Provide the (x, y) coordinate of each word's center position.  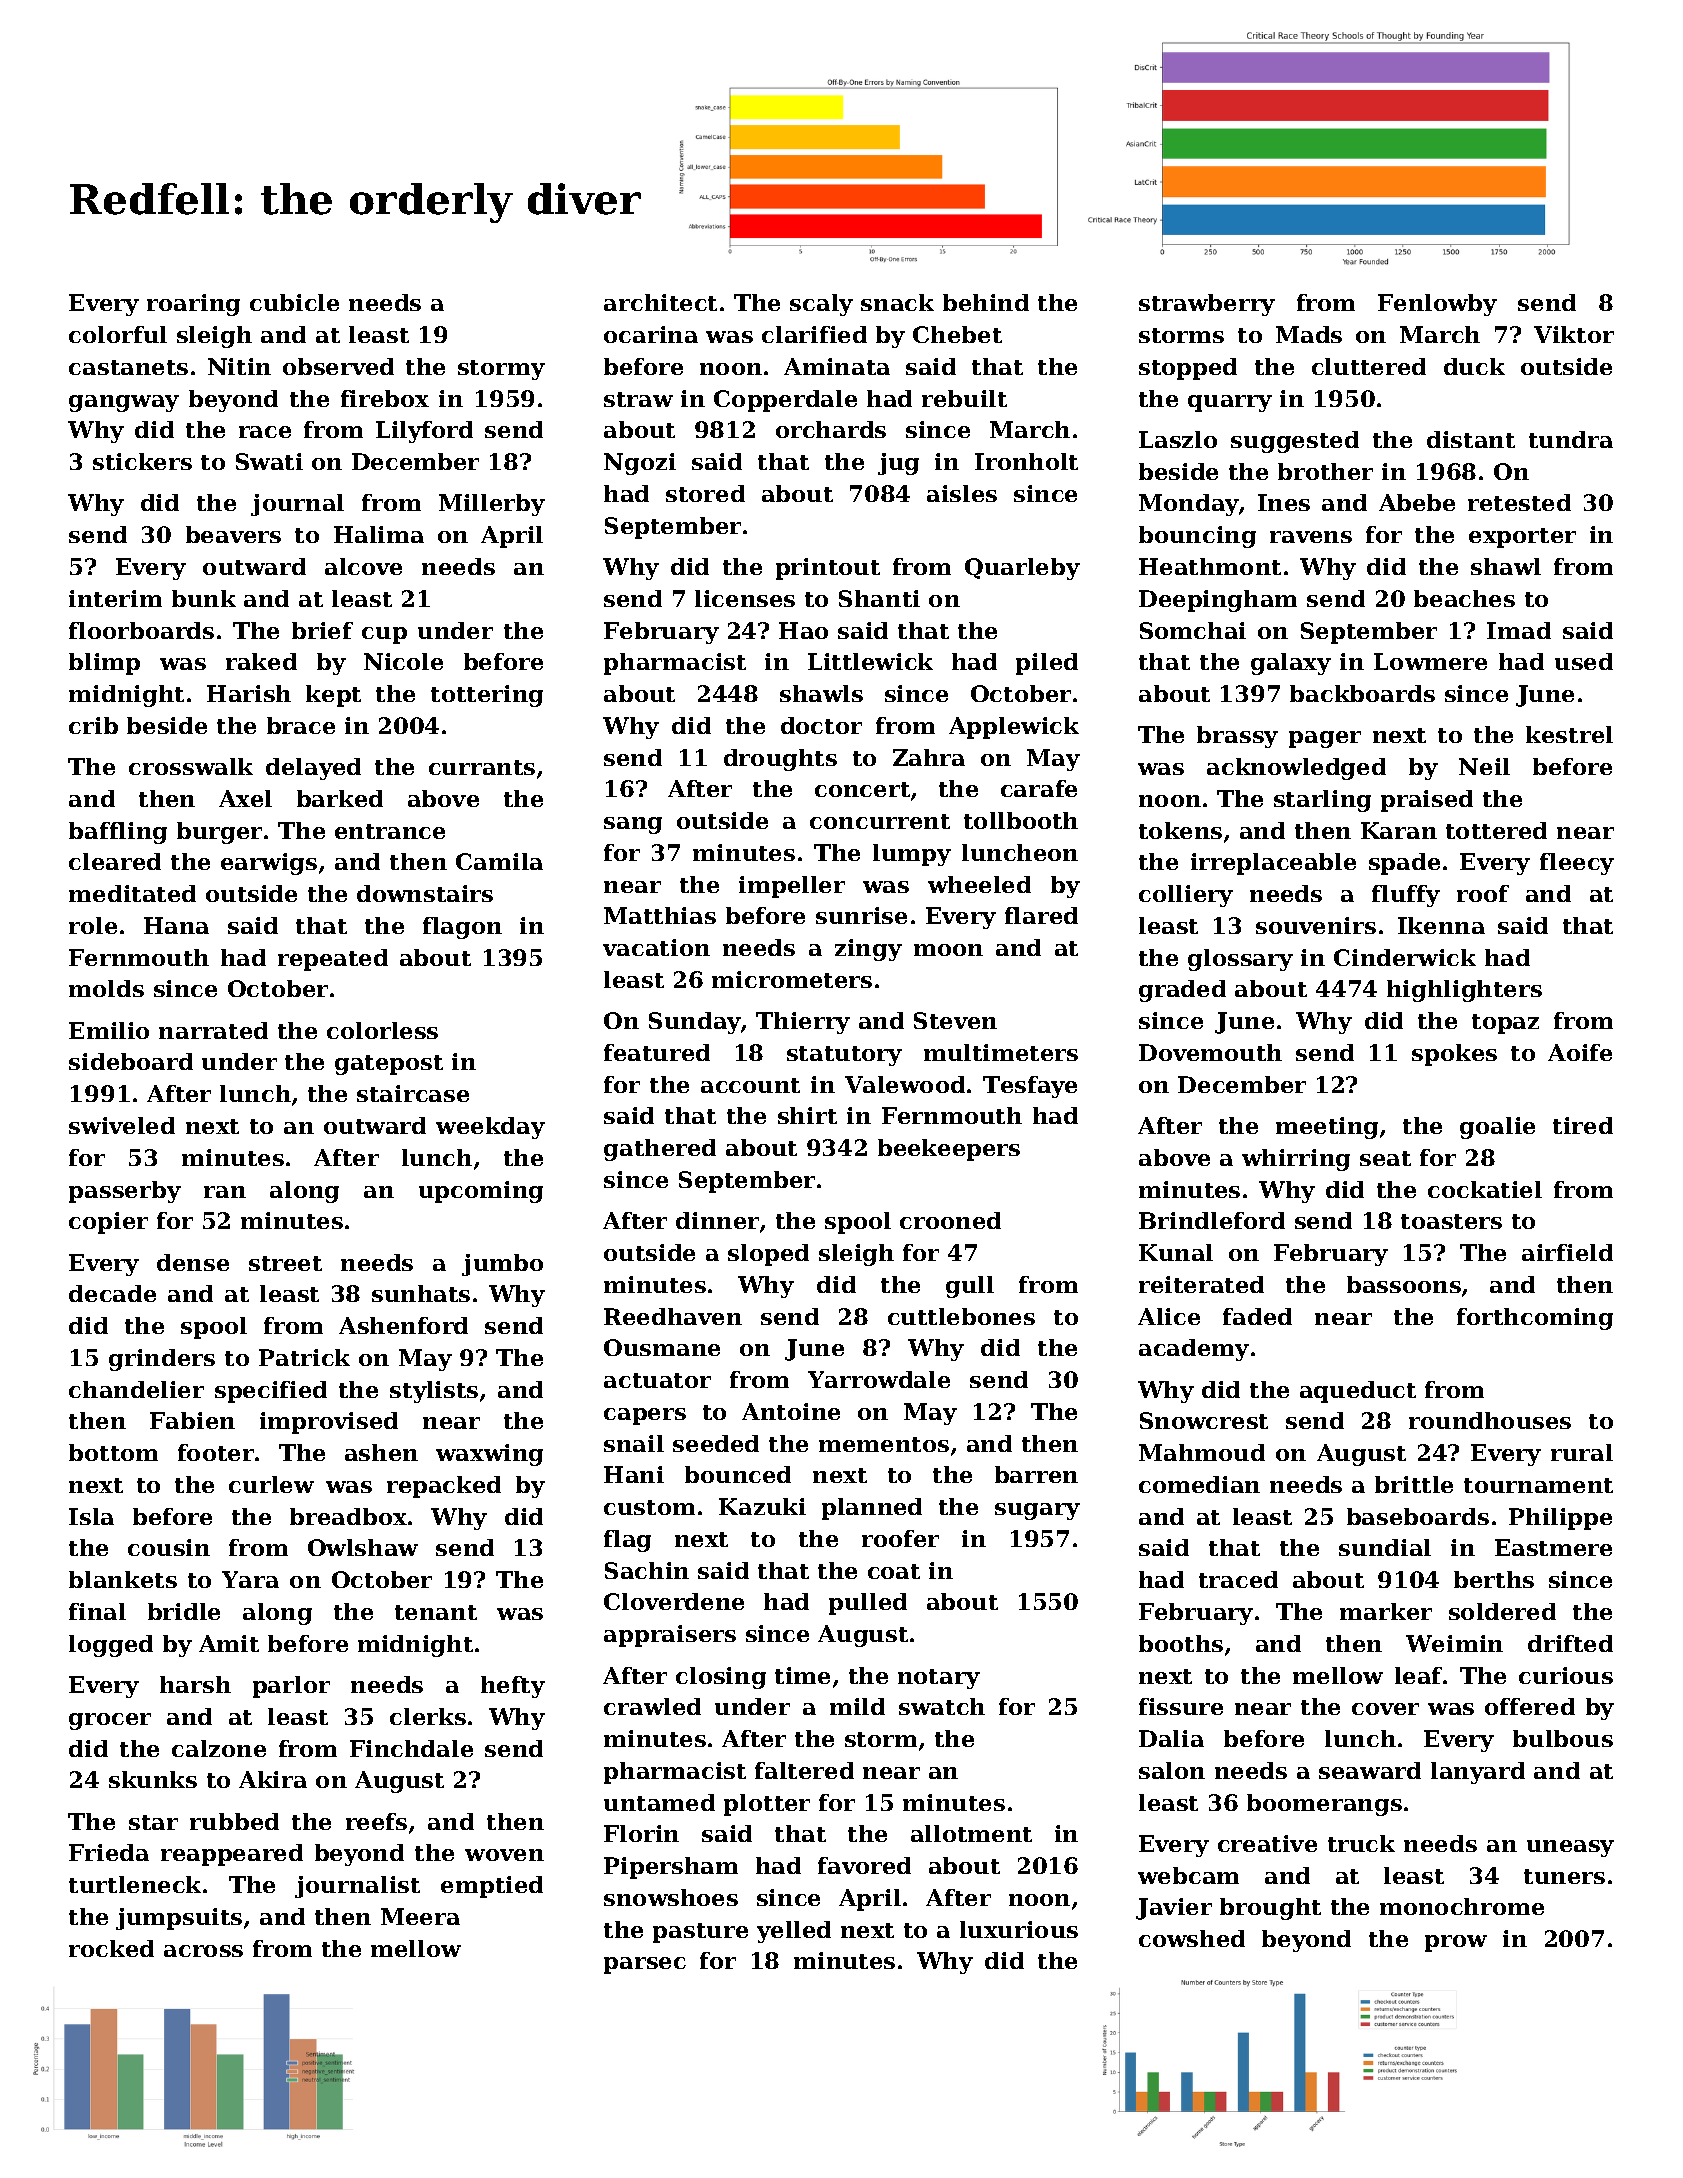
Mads (1309, 334)
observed (338, 366)
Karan (1399, 830)
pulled (868, 1604)
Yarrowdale (879, 1379)
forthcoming (1535, 1319)
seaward (1370, 1770)
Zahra (929, 757)
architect (660, 302)
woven (504, 1855)
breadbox (348, 1516)
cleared (115, 861)
